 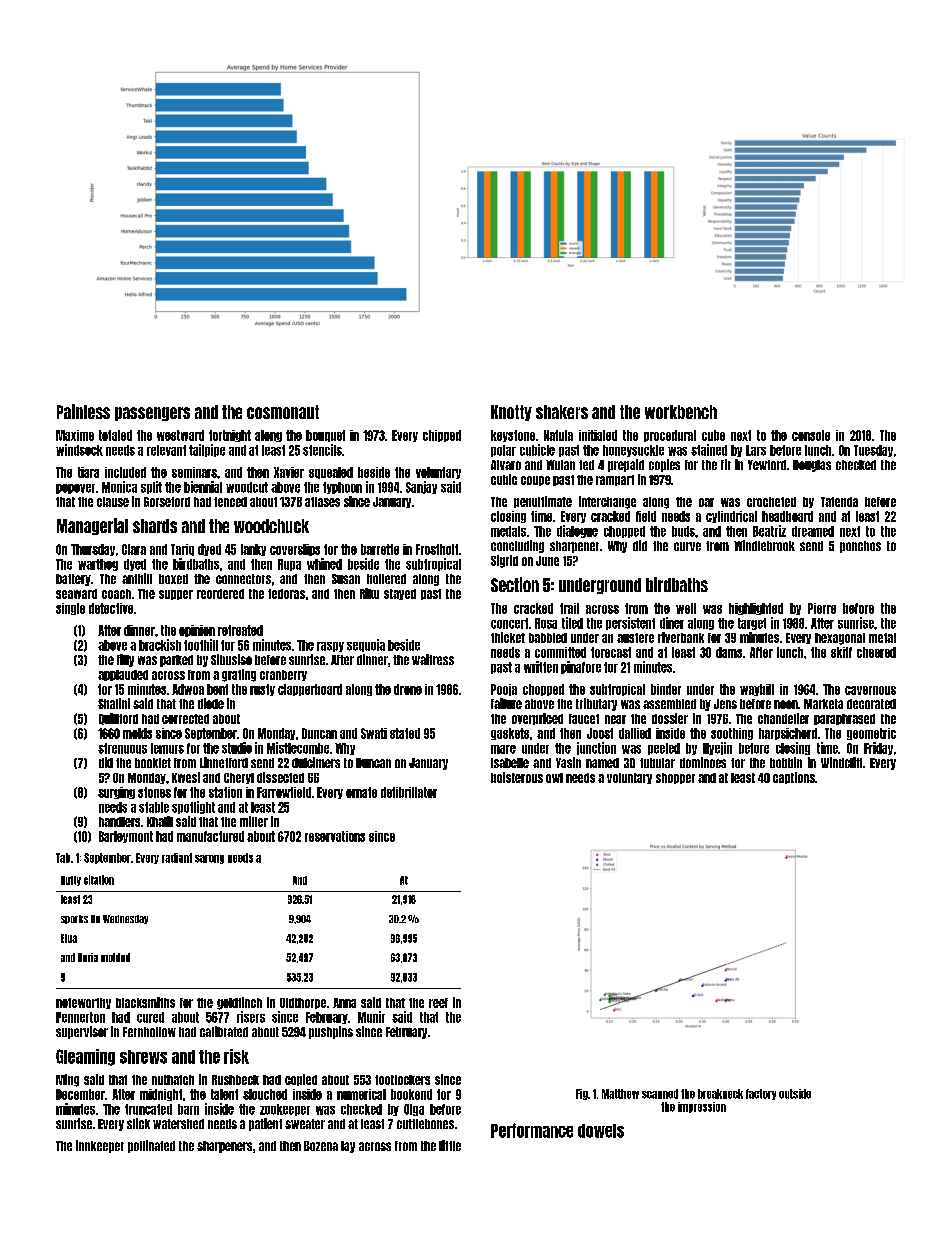 What do you see at coordinates (795, 1094) in the screenshot?
I see `outside` at bounding box center [795, 1094].
